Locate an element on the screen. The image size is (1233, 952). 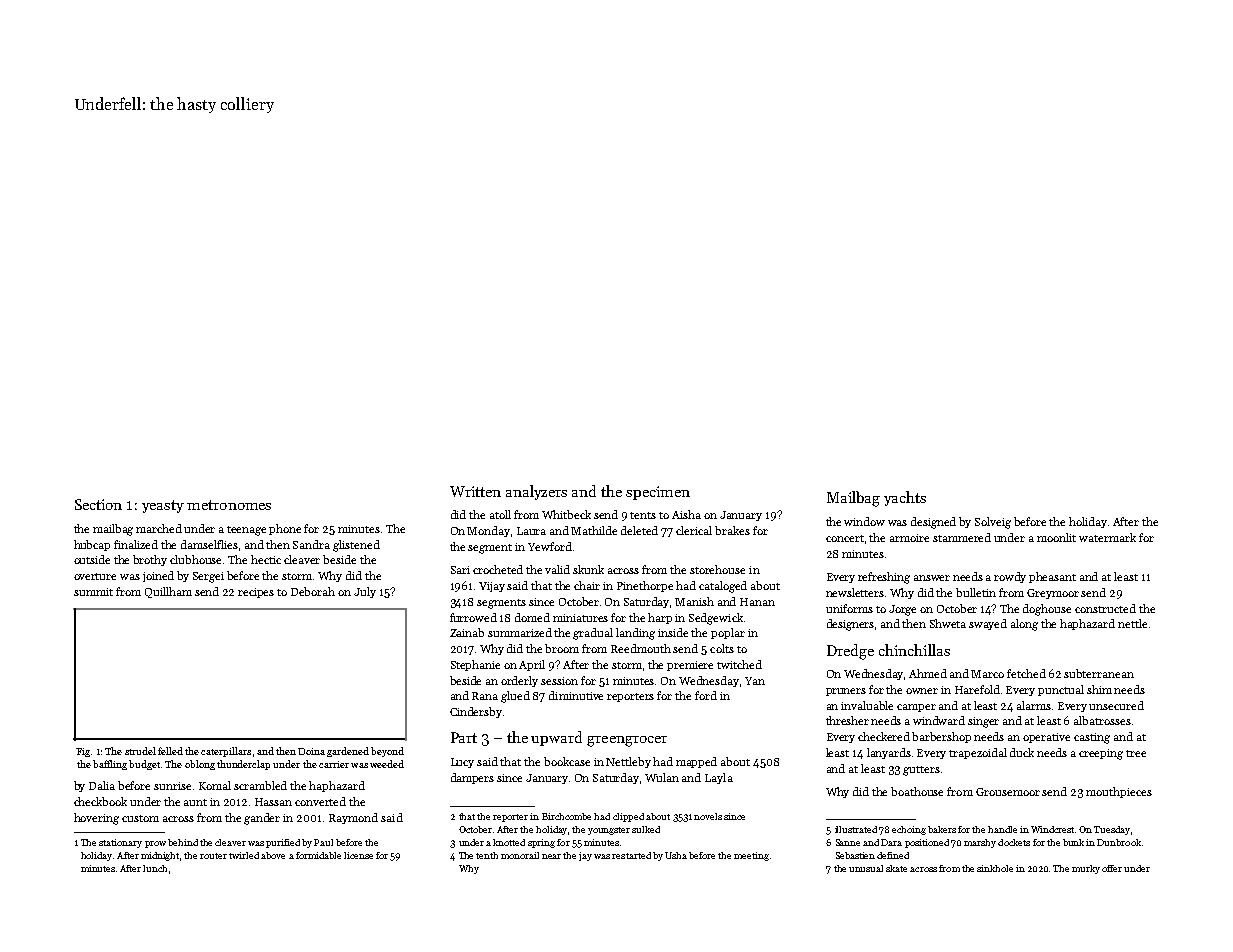
murky is located at coordinates (1086, 869).
